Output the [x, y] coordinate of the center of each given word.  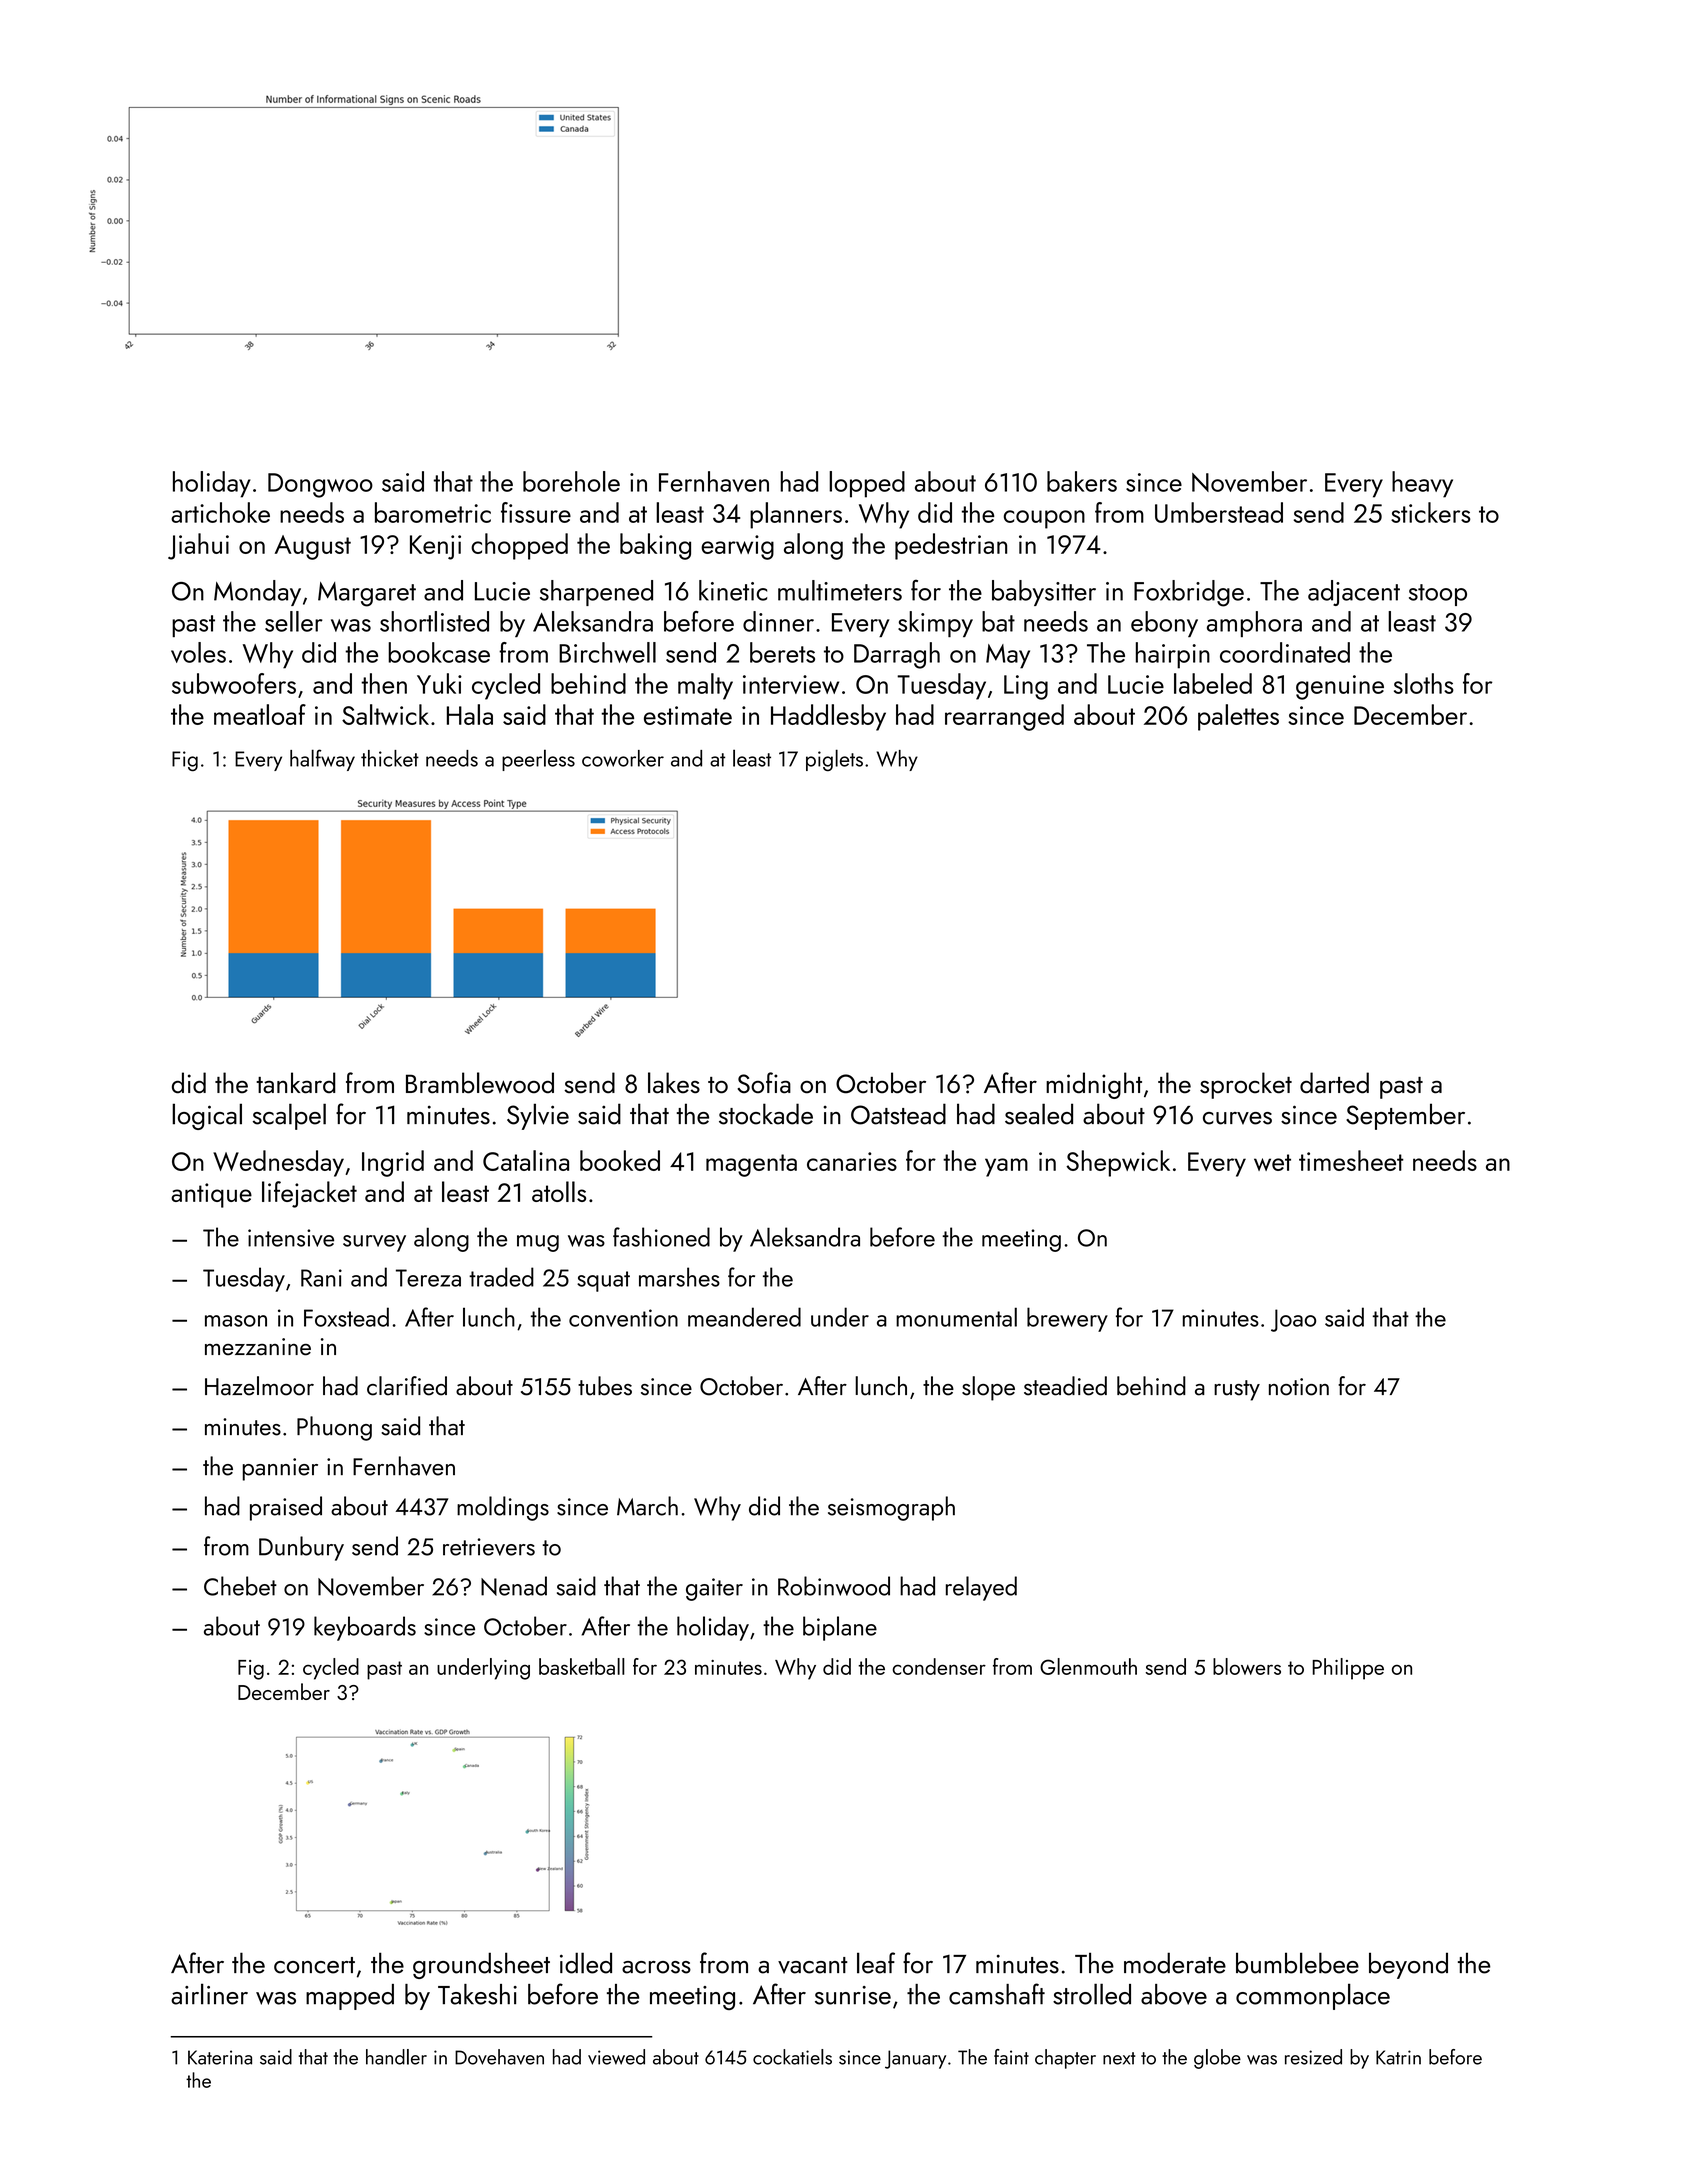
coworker [623, 758]
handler [396, 2057]
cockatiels [792, 2057]
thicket [390, 758]
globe [1217, 2059]
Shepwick [1118, 1163]
